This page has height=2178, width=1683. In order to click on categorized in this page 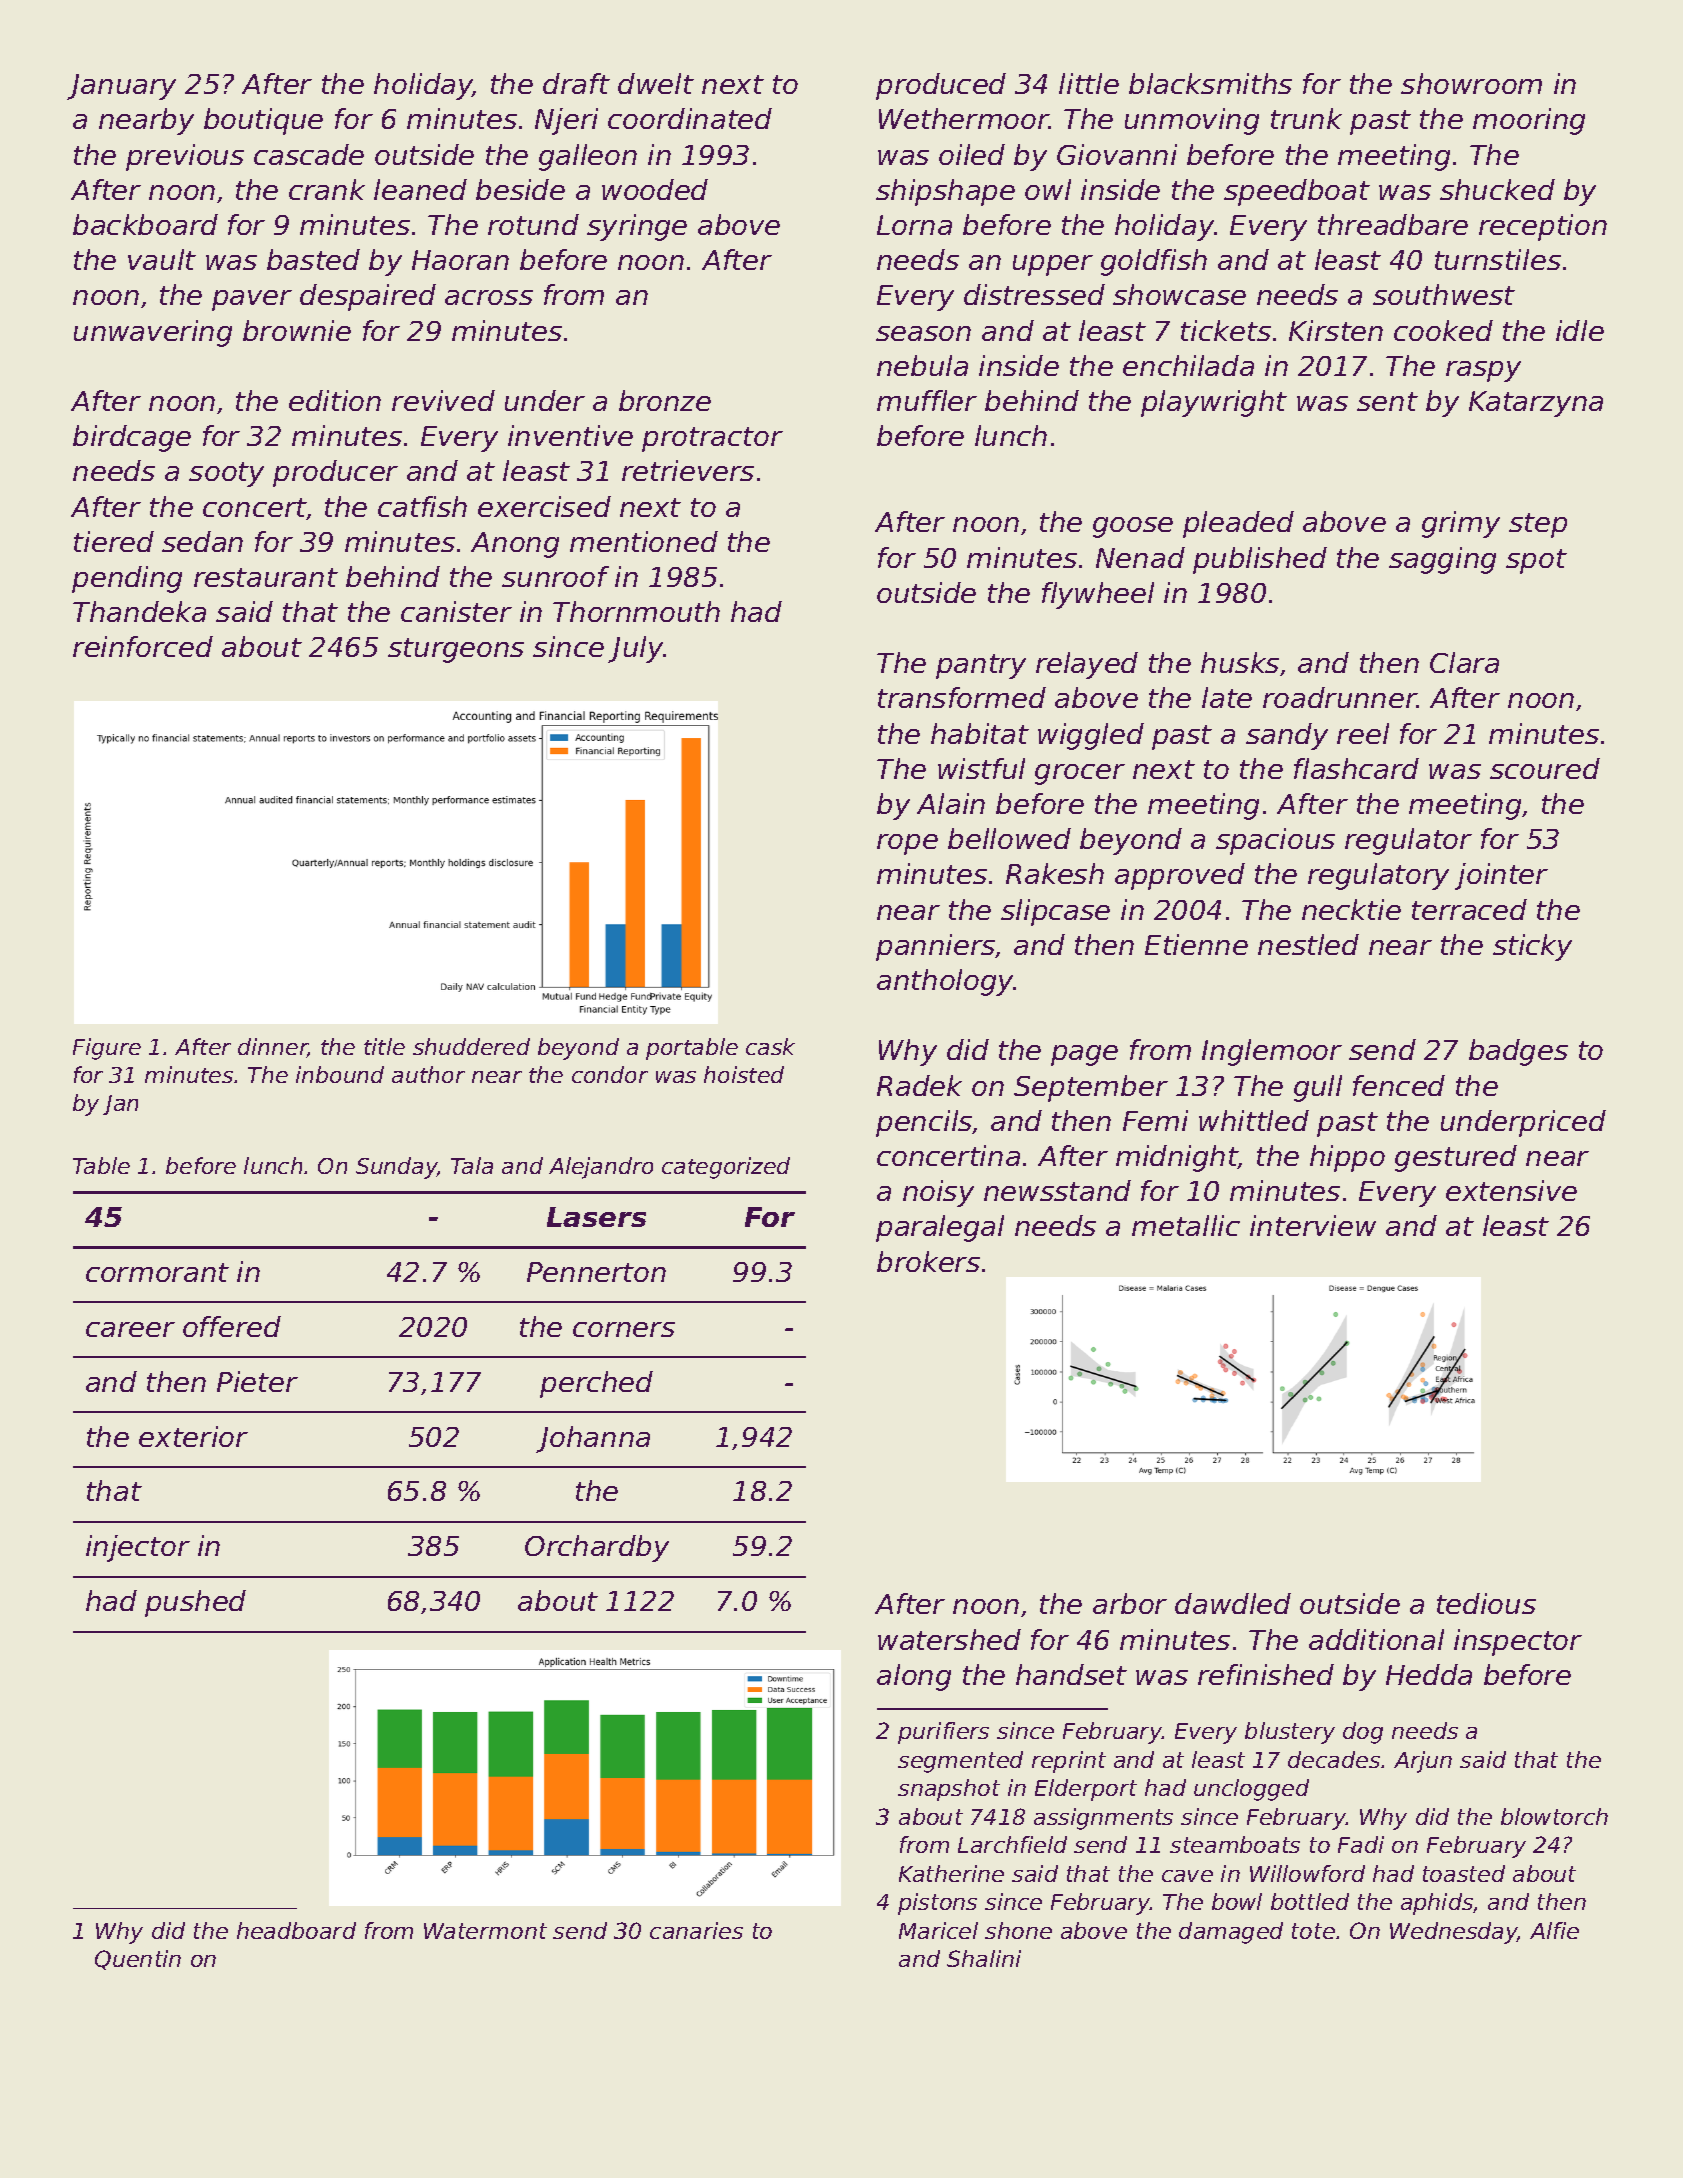, I will do `click(726, 1168)`.
